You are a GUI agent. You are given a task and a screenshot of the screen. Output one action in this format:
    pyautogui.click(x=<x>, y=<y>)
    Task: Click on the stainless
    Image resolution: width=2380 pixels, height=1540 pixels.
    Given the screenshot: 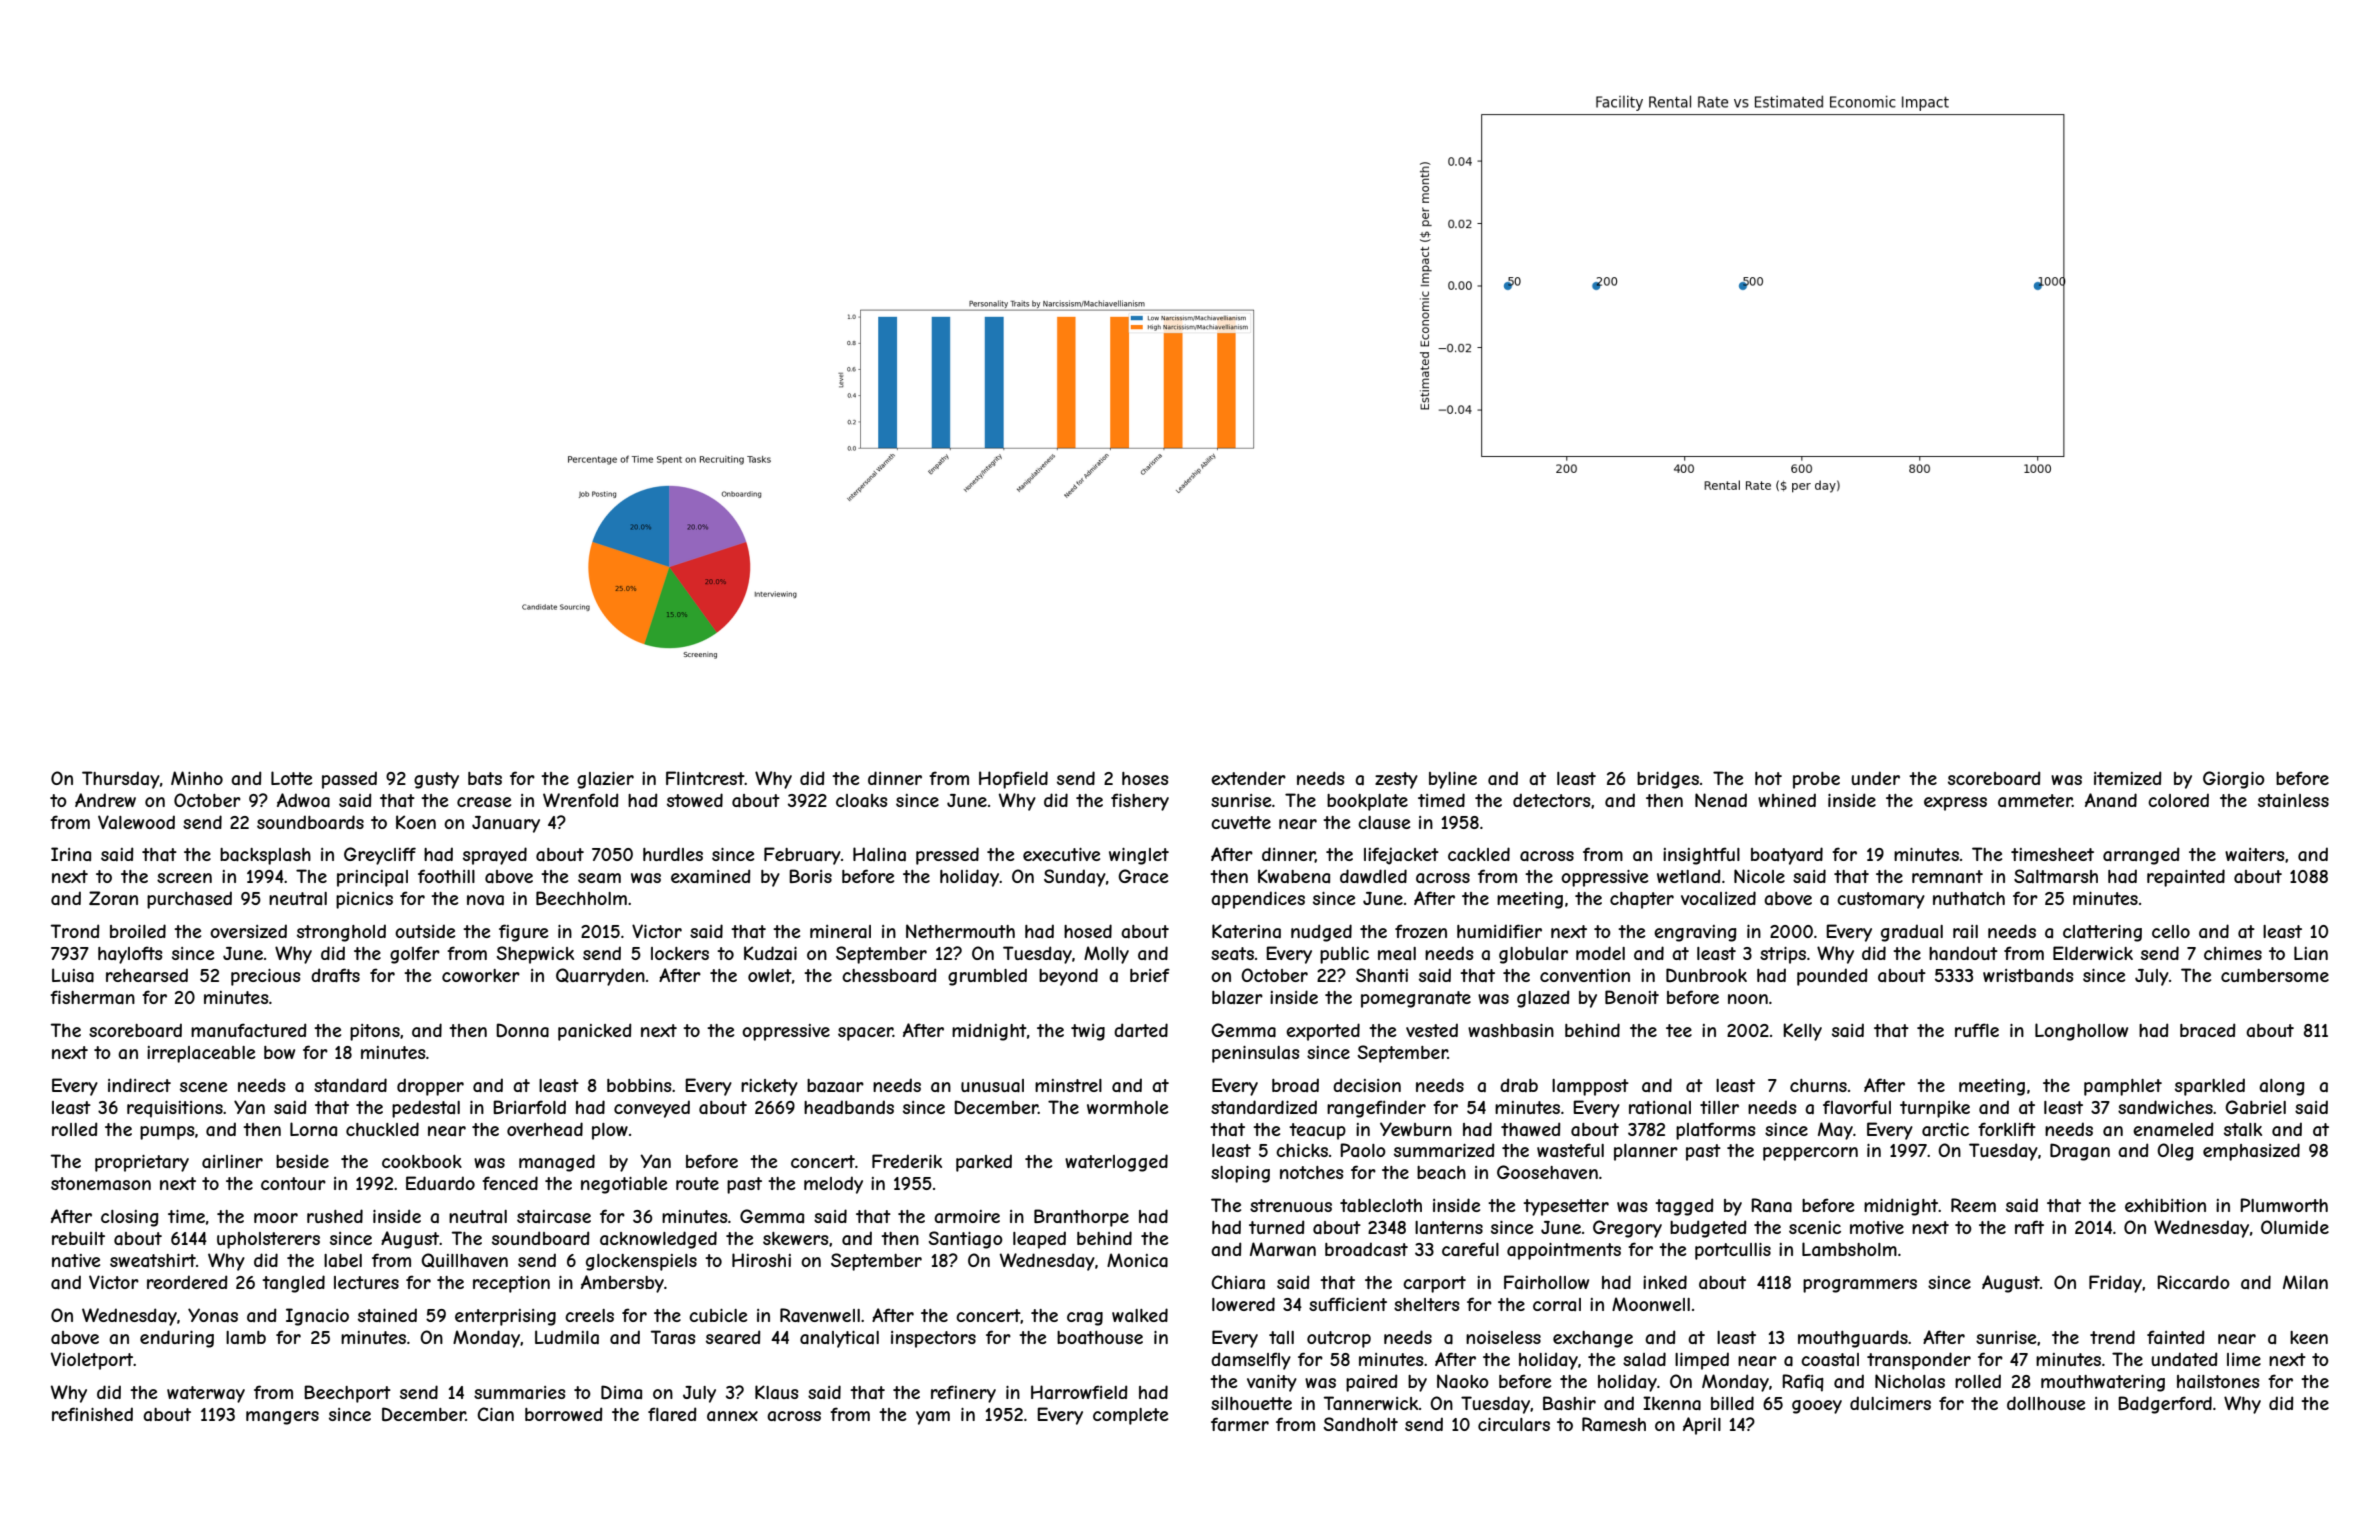 What is the action you would take?
    pyautogui.click(x=2293, y=801)
